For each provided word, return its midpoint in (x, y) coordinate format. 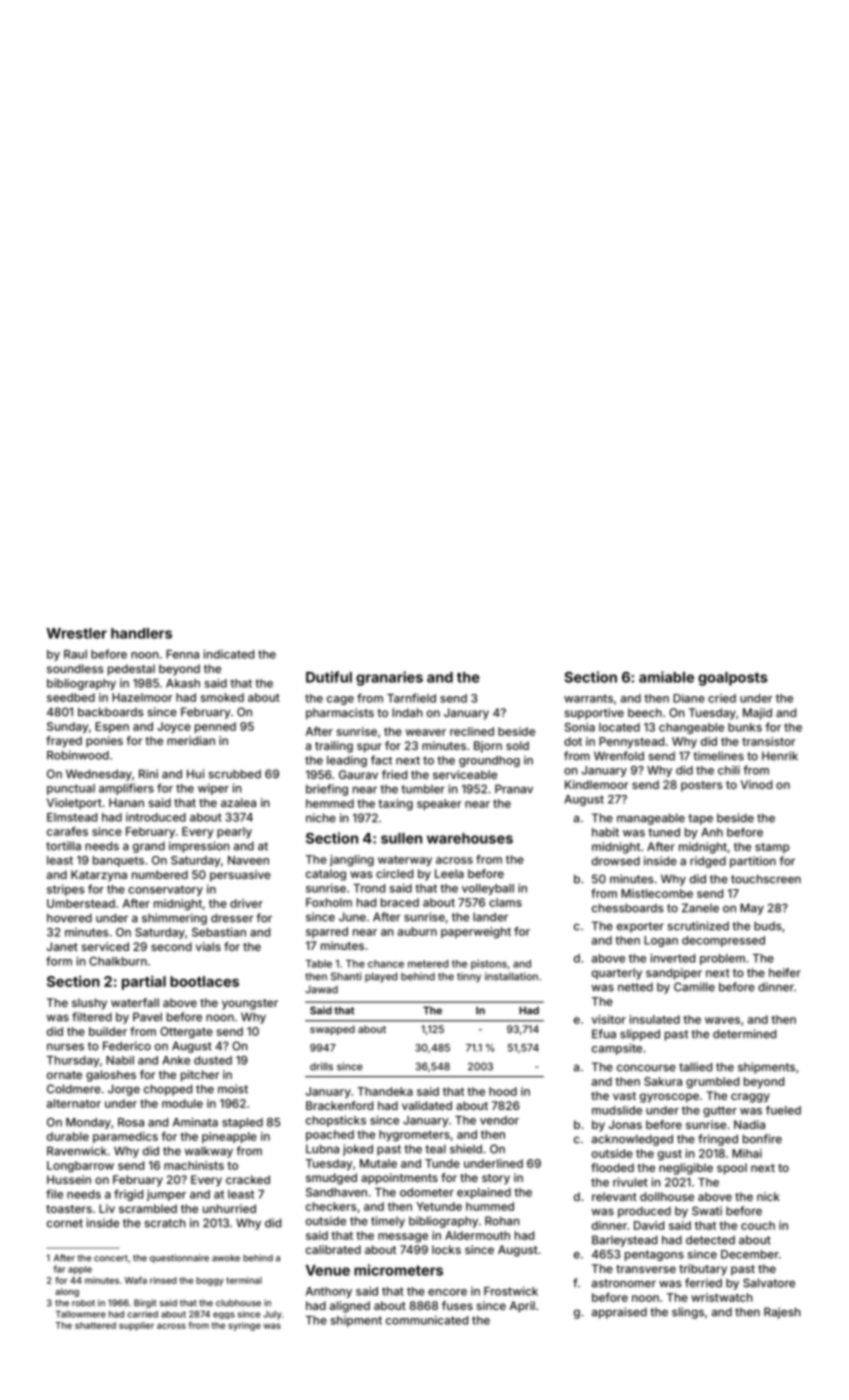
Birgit (145, 1303)
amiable (666, 677)
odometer (427, 1192)
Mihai (747, 1153)
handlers (141, 633)
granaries (389, 678)
